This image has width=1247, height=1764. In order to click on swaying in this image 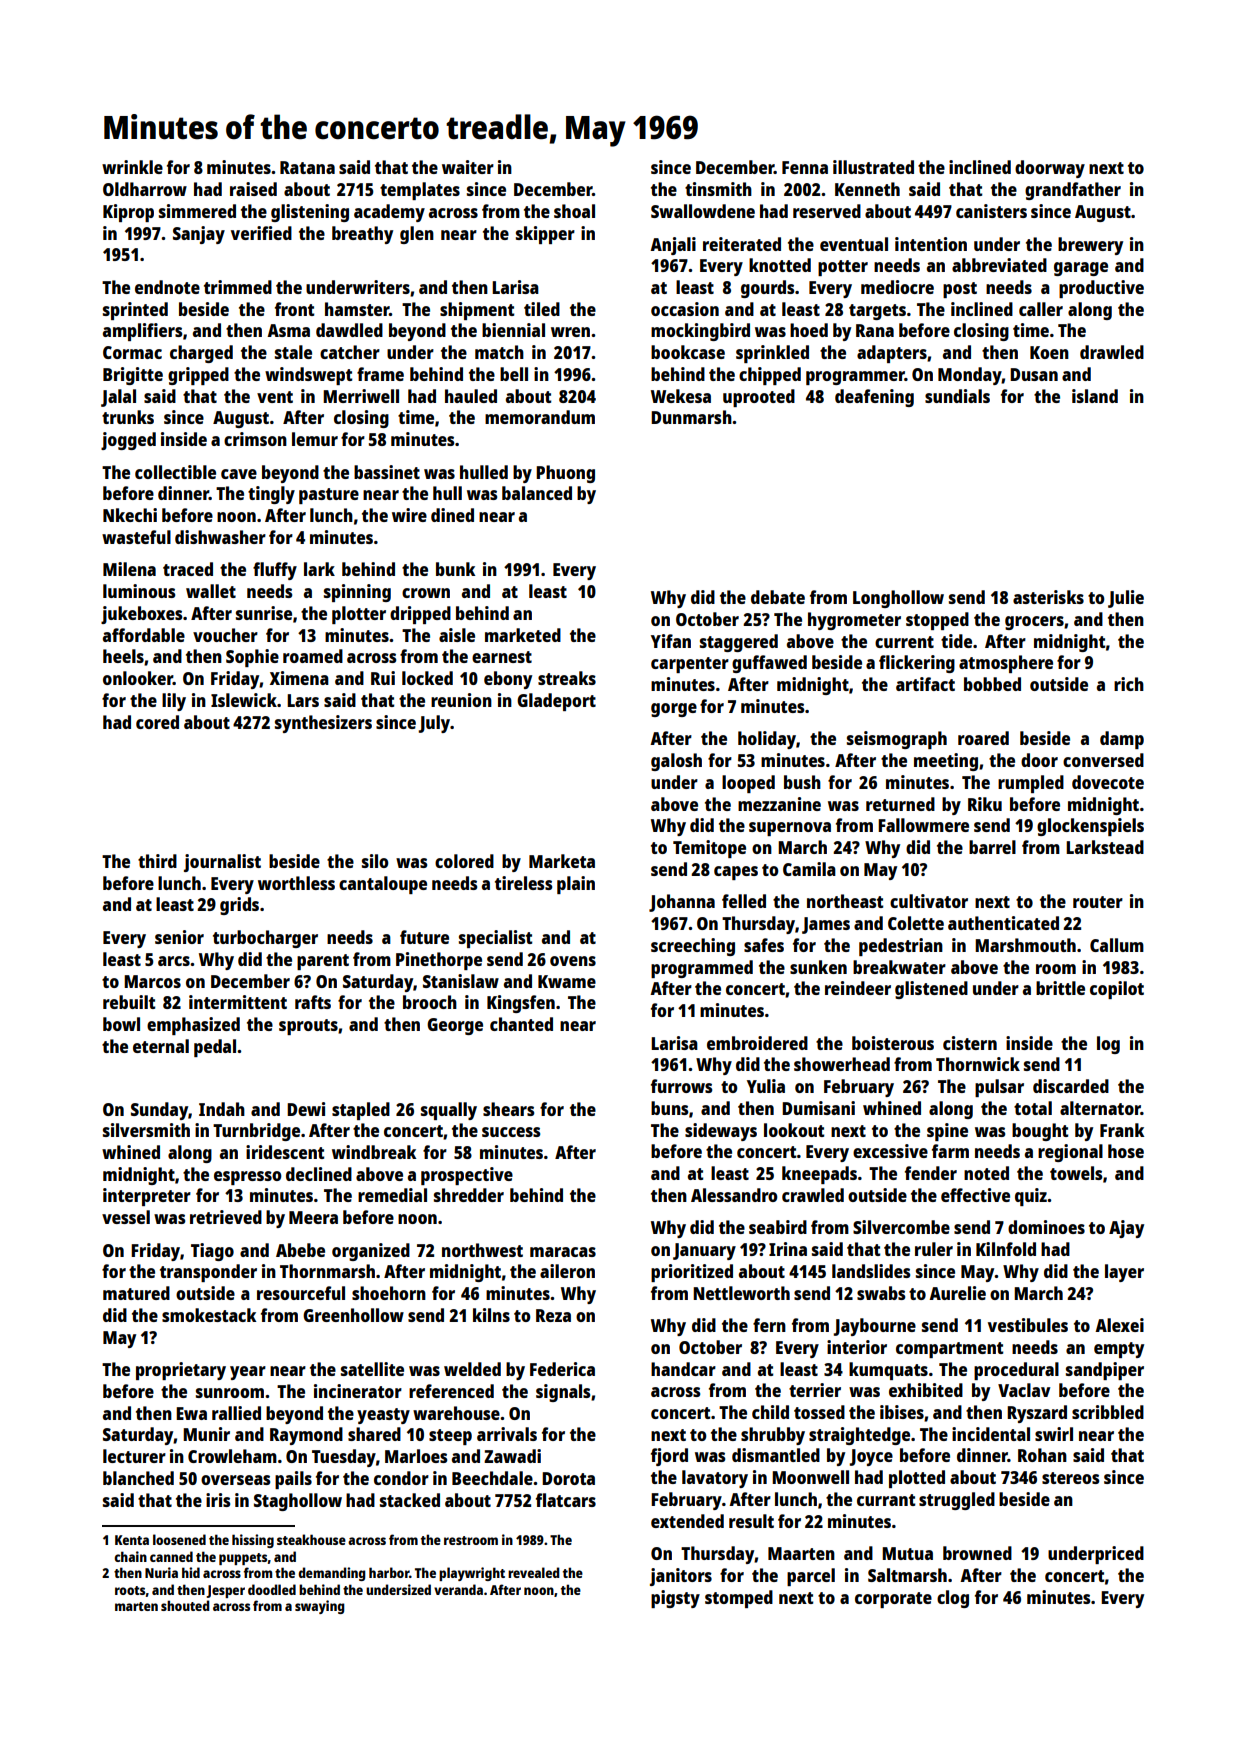, I will do `click(320, 1607)`.
